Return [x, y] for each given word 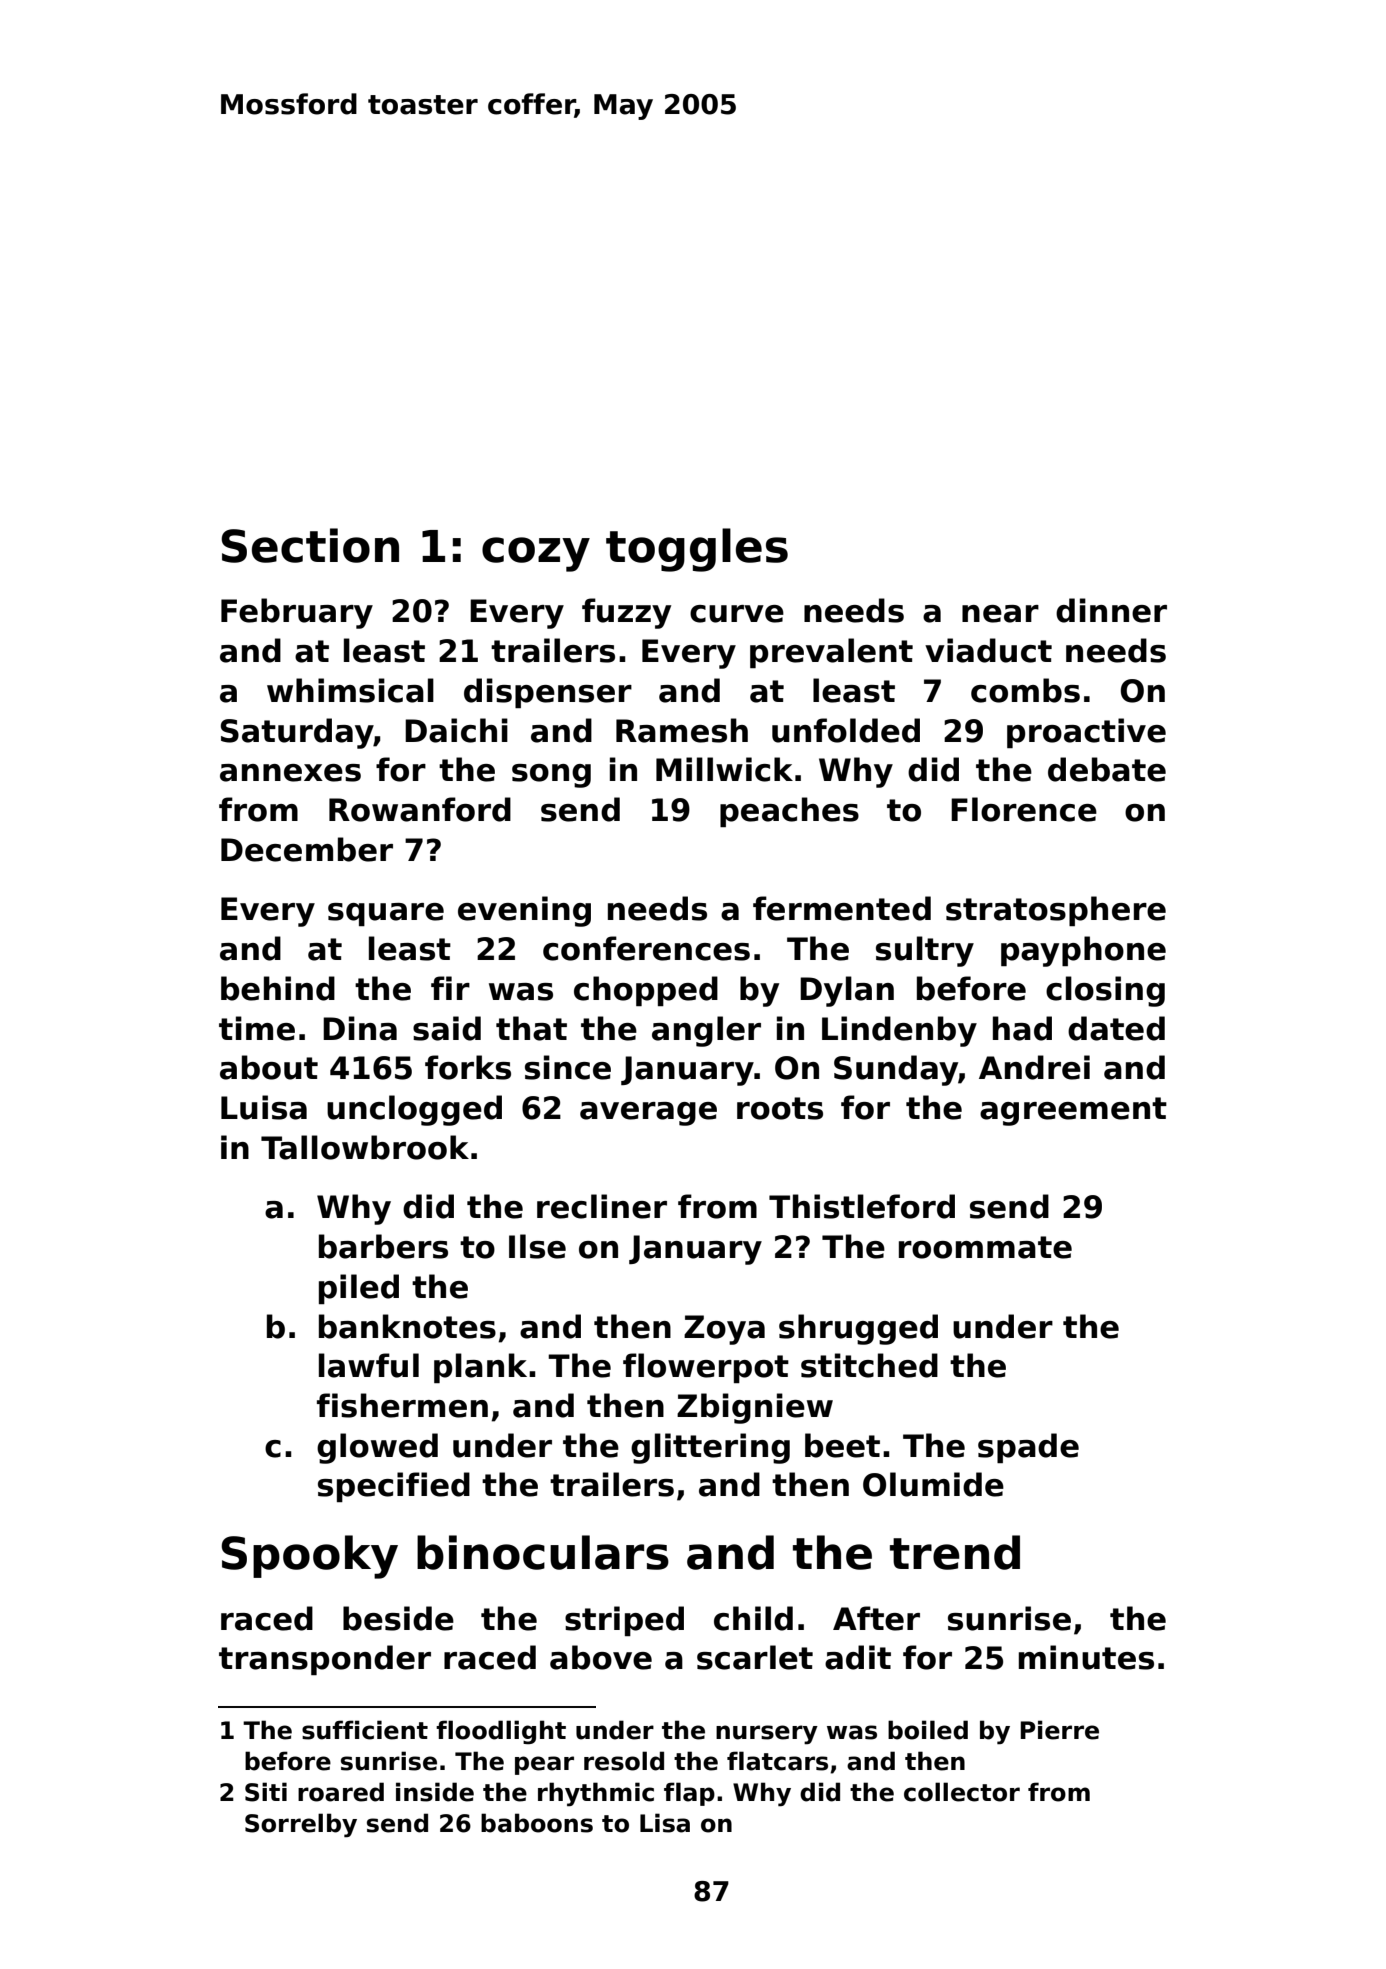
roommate [985, 1247]
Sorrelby [301, 1825]
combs [1025, 690]
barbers [383, 1246]
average [648, 1114]
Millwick [724, 769]
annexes [290, 773]
